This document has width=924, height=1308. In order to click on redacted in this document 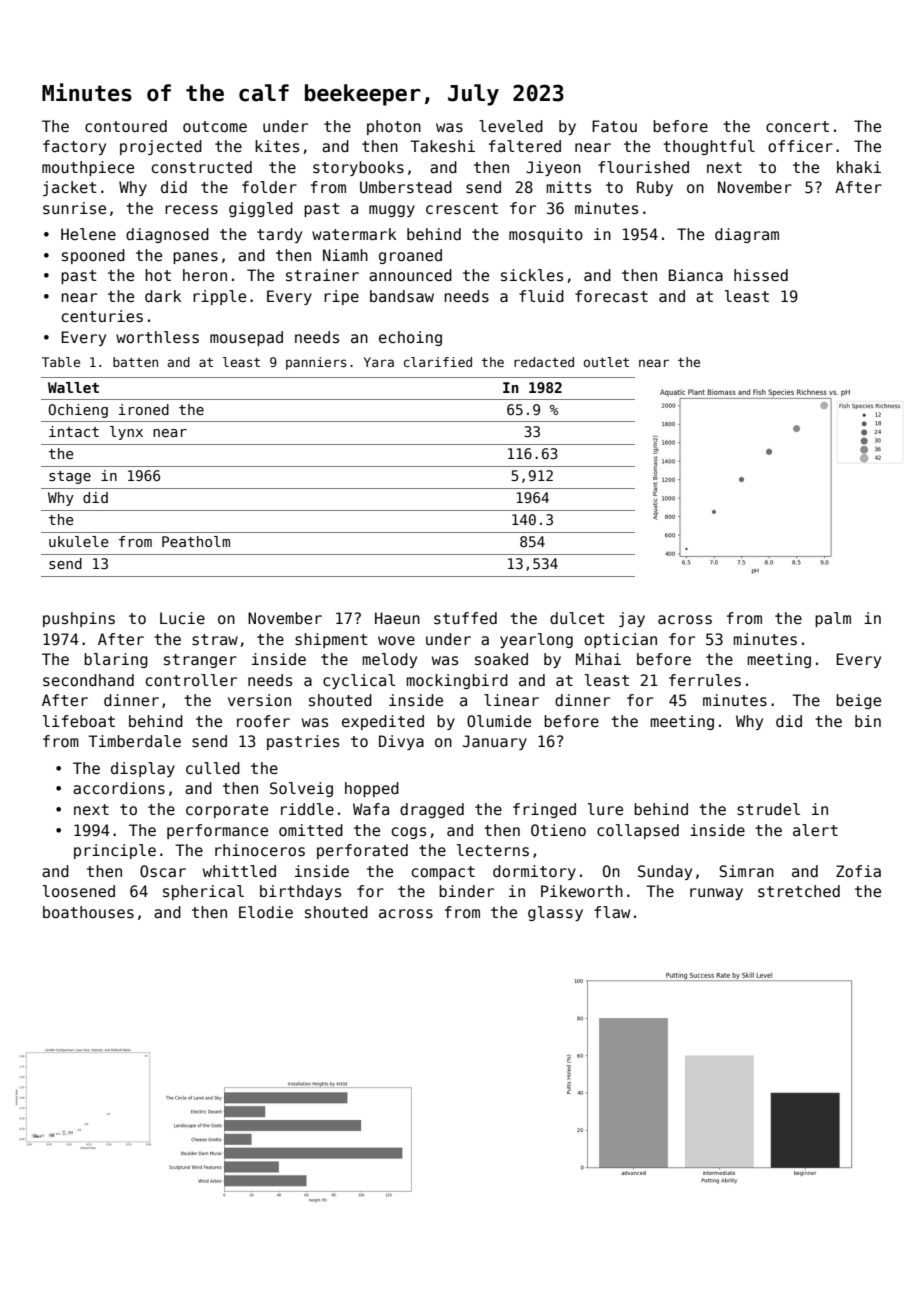, I will do `click(544, 362)`.
